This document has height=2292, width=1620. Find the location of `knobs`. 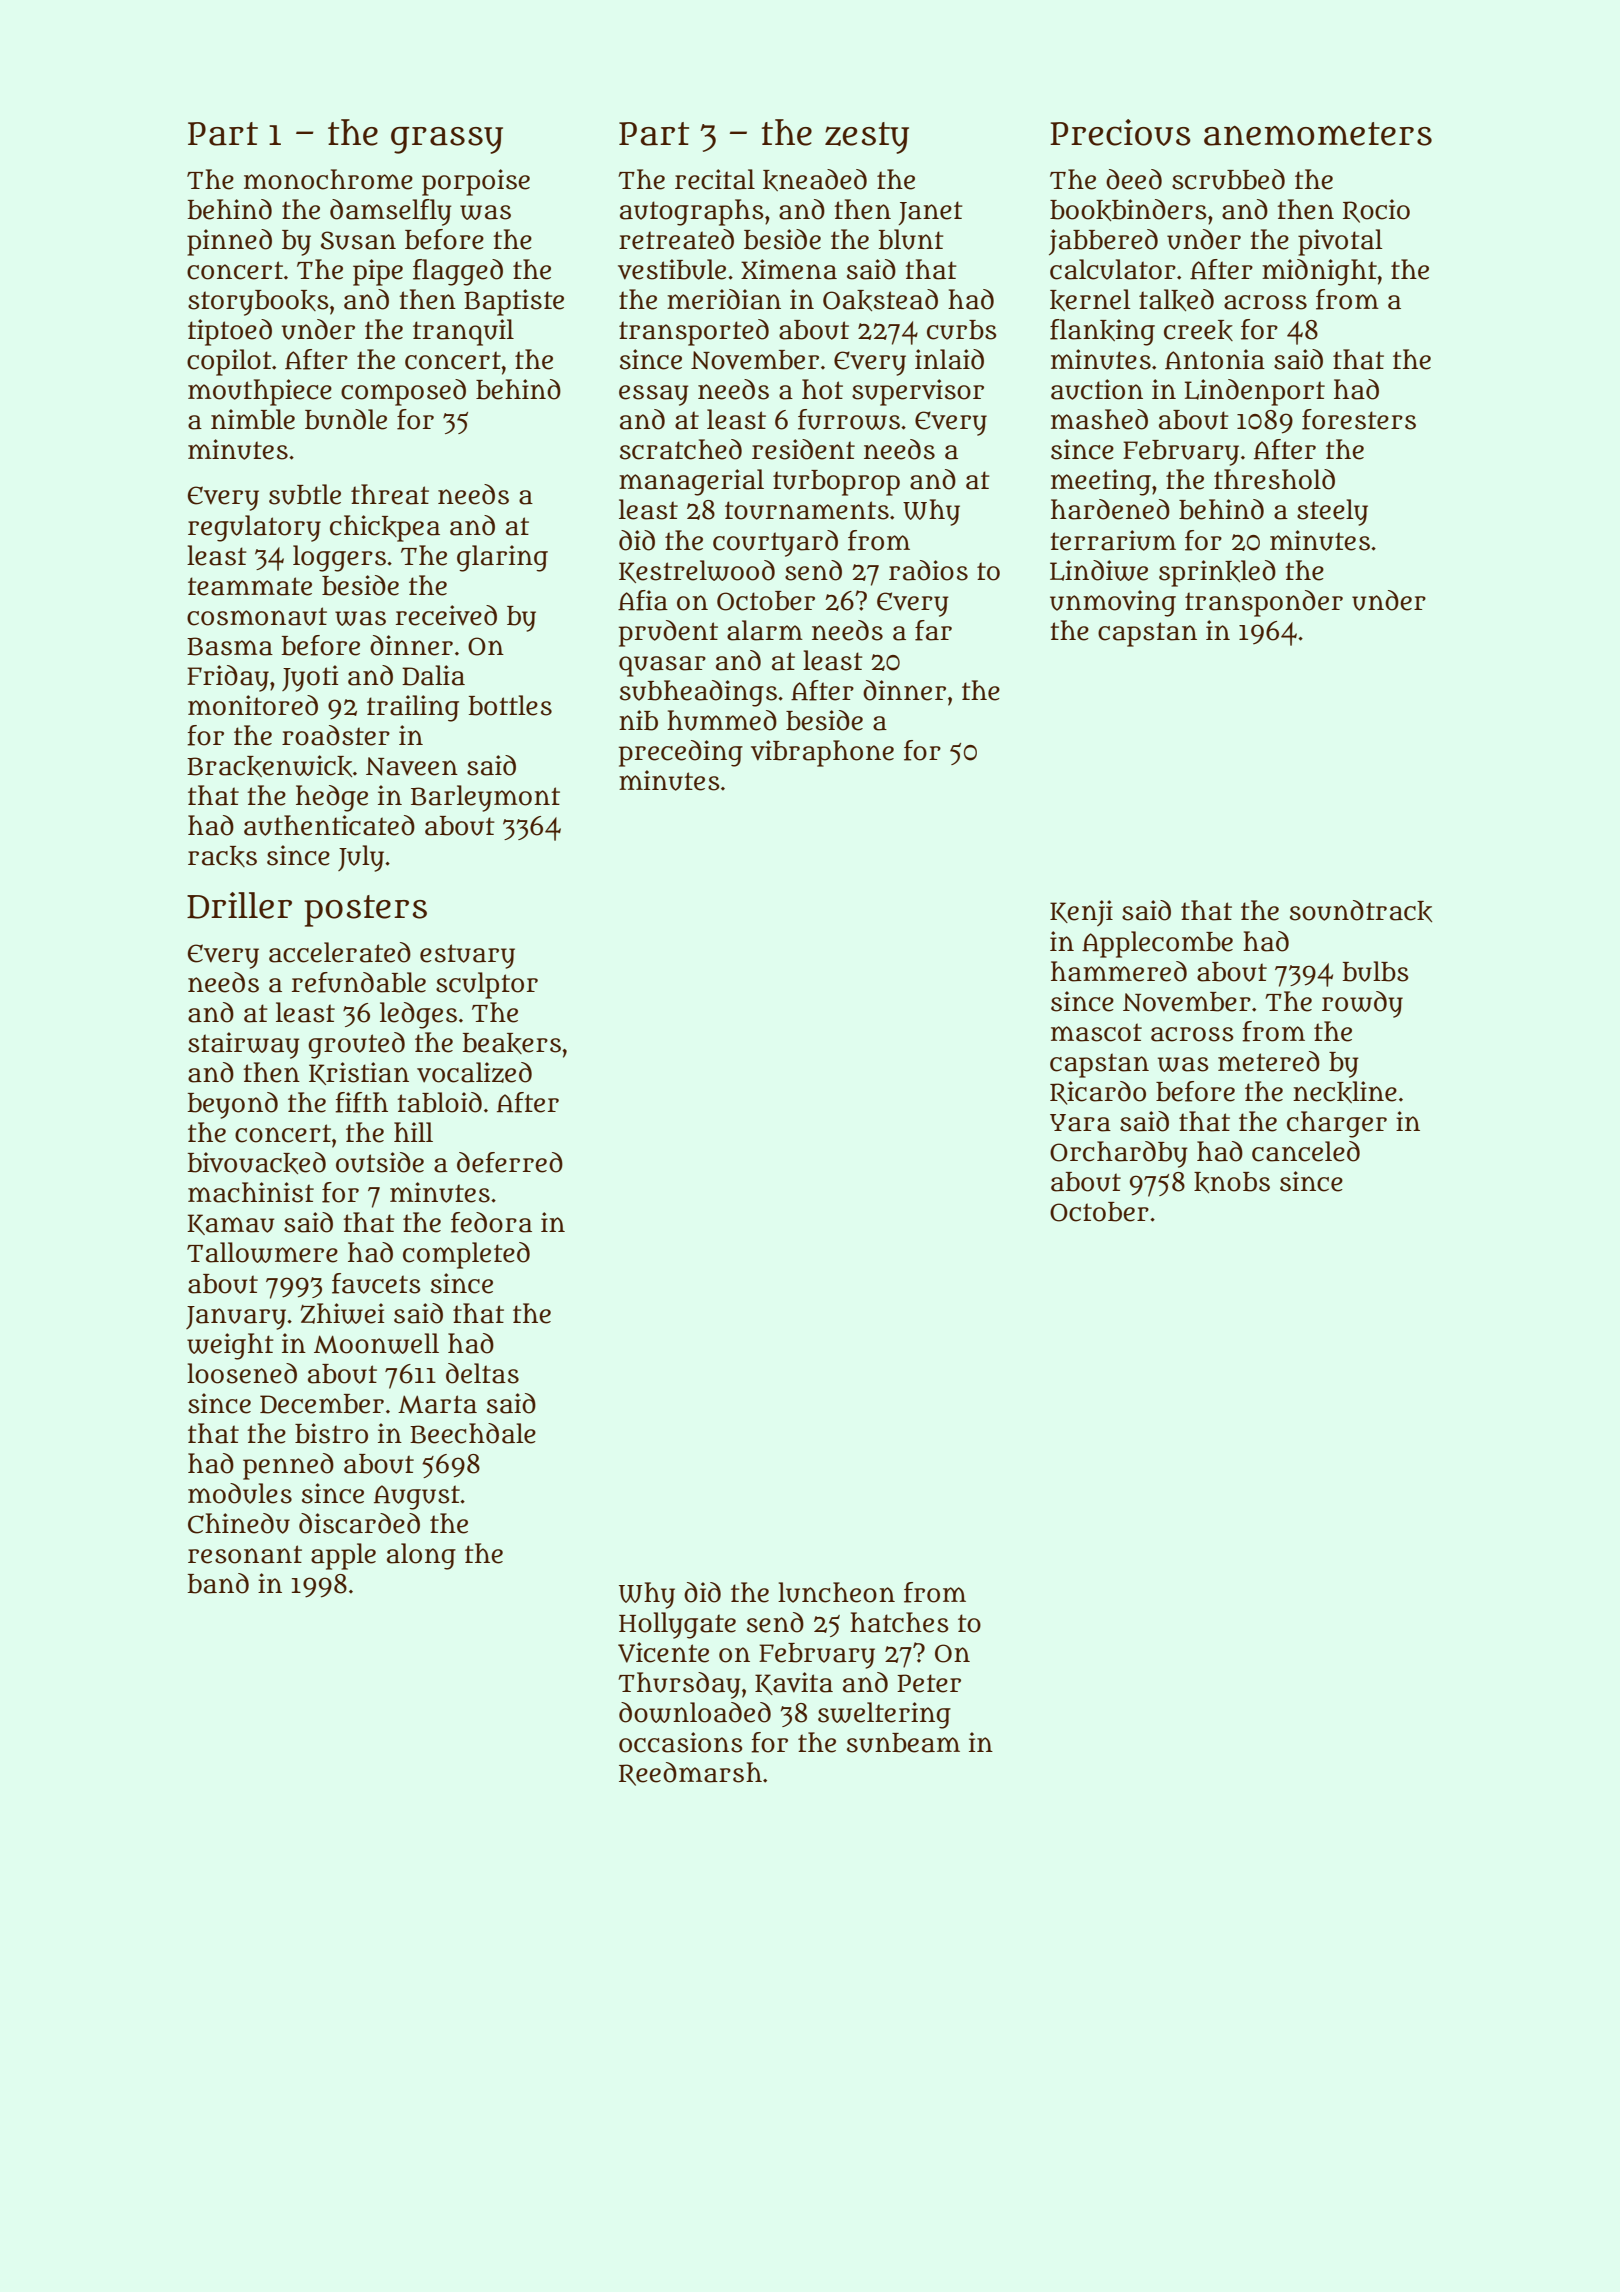

knobs is located at coordinates (1232, 1182).
